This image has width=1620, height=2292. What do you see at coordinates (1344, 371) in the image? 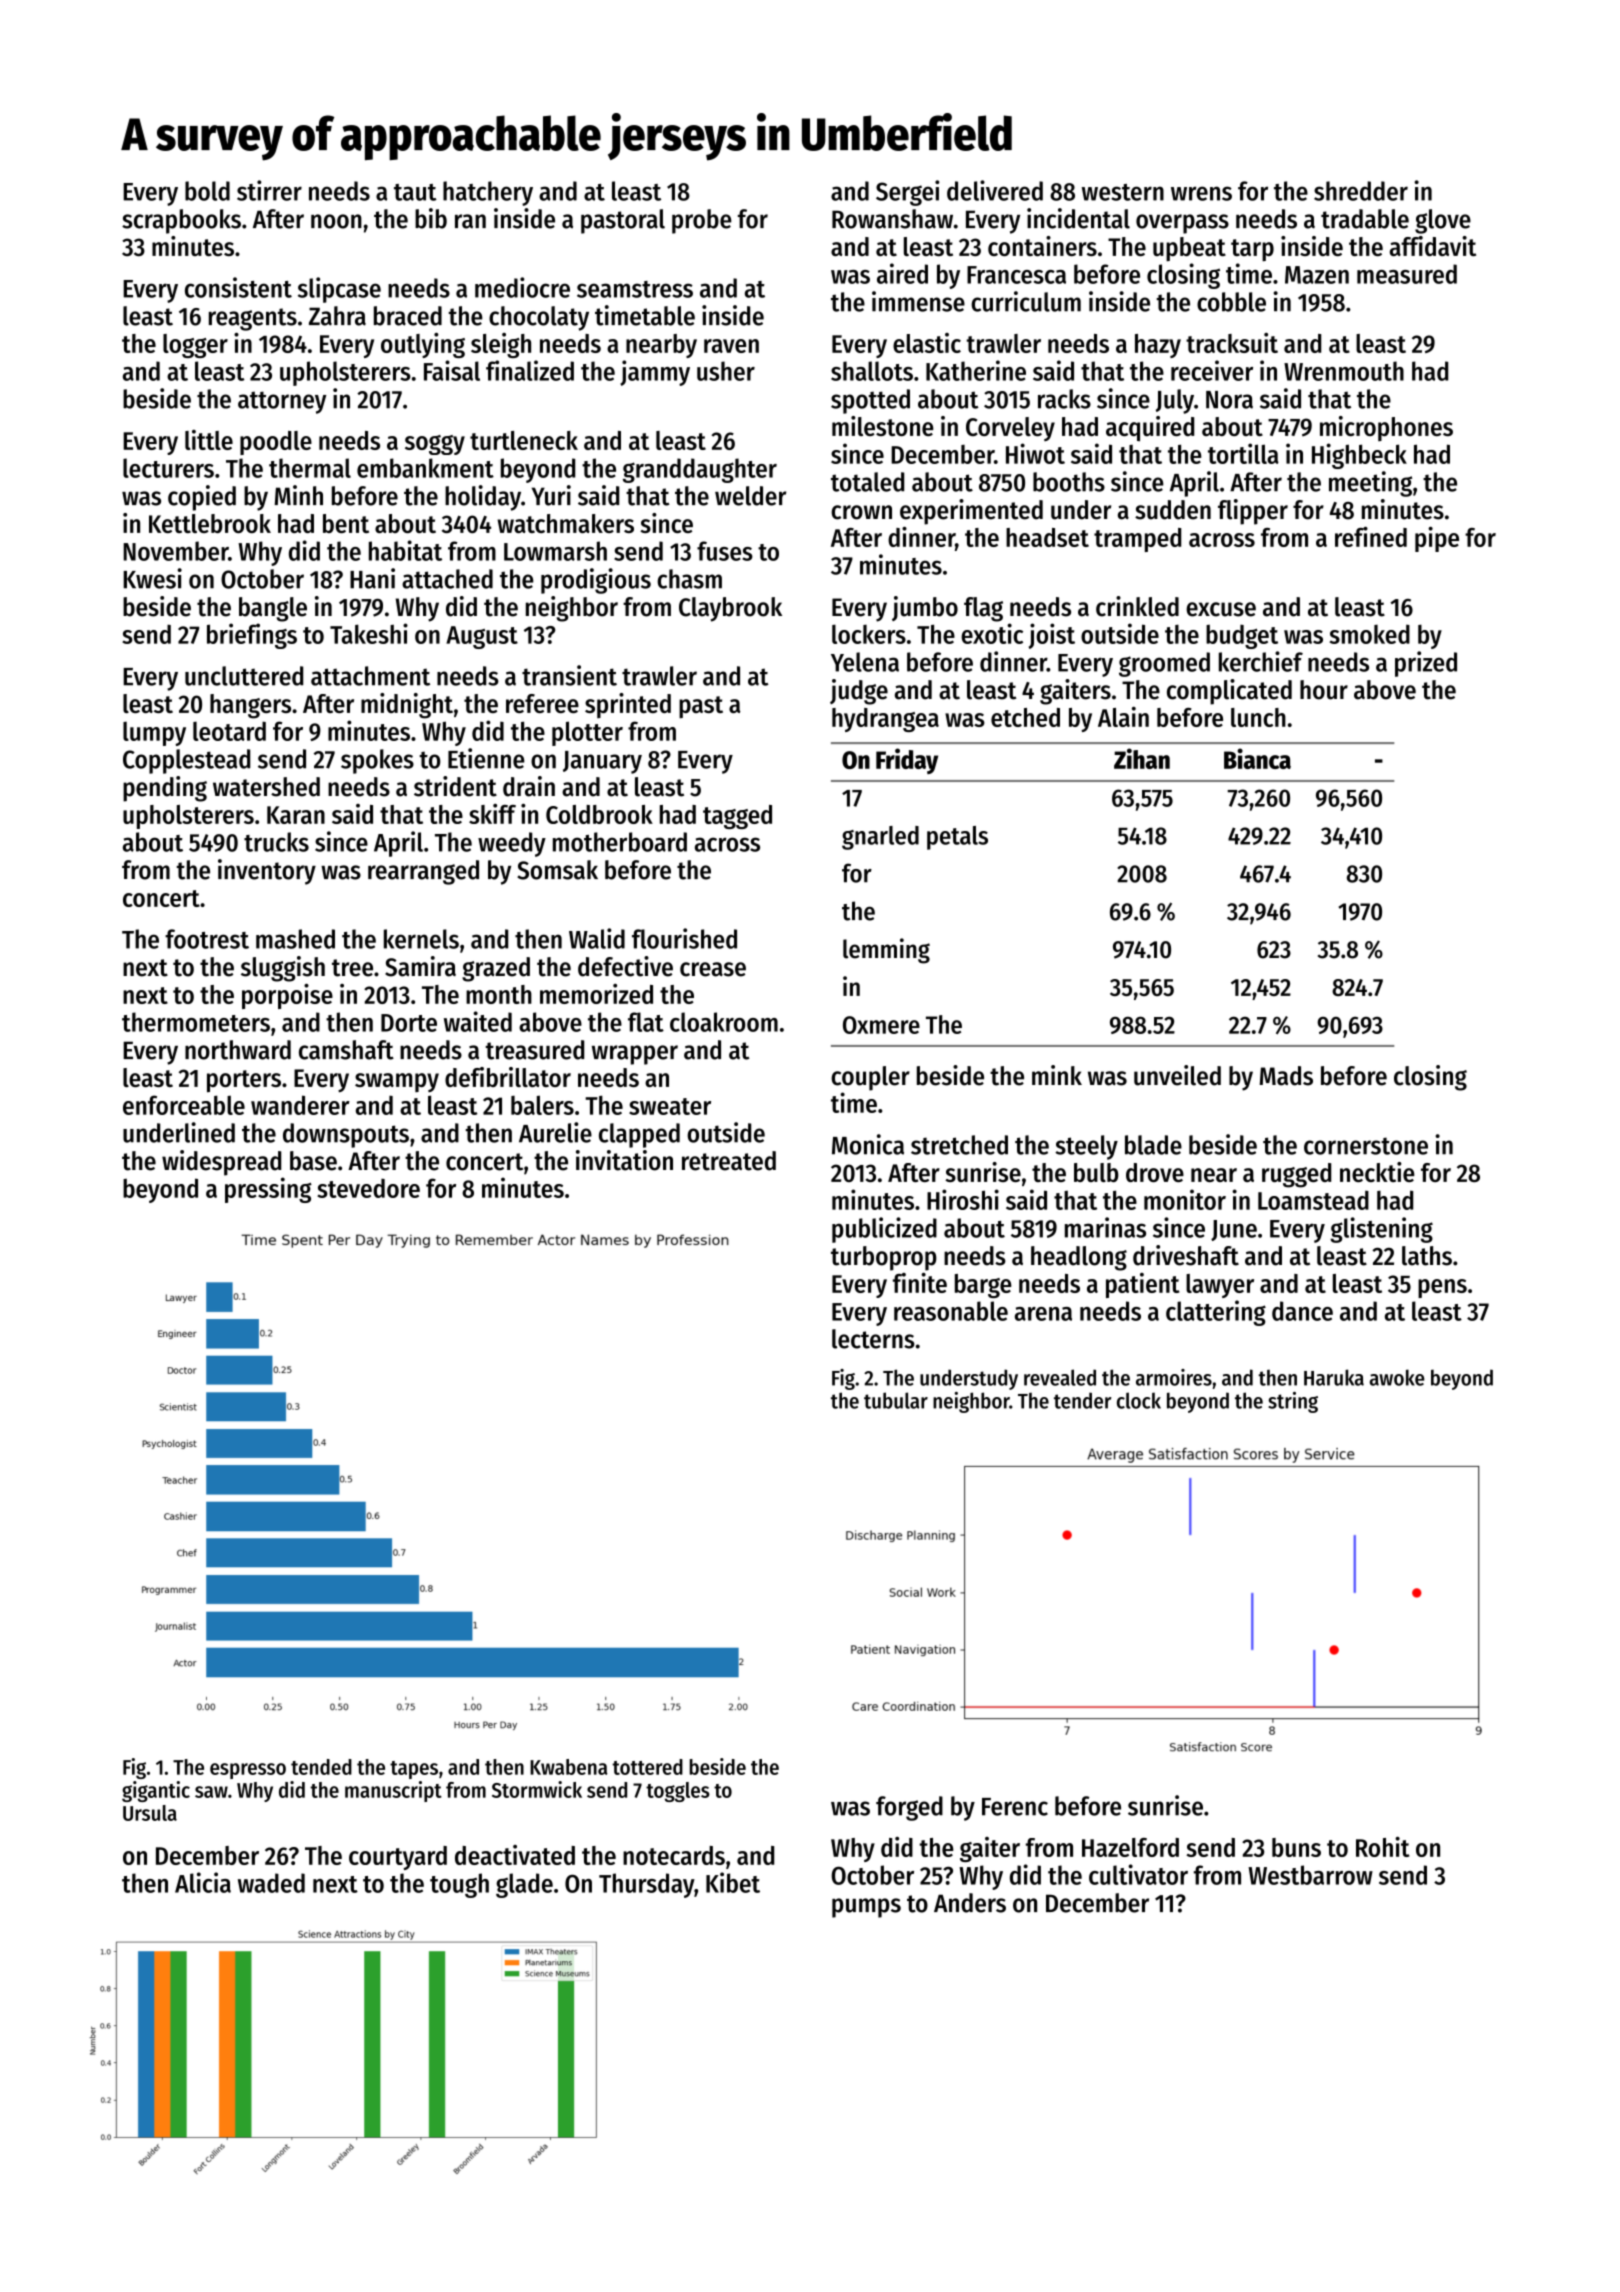
I see `Wrenmouth` at bounding box center [1344, 371].
